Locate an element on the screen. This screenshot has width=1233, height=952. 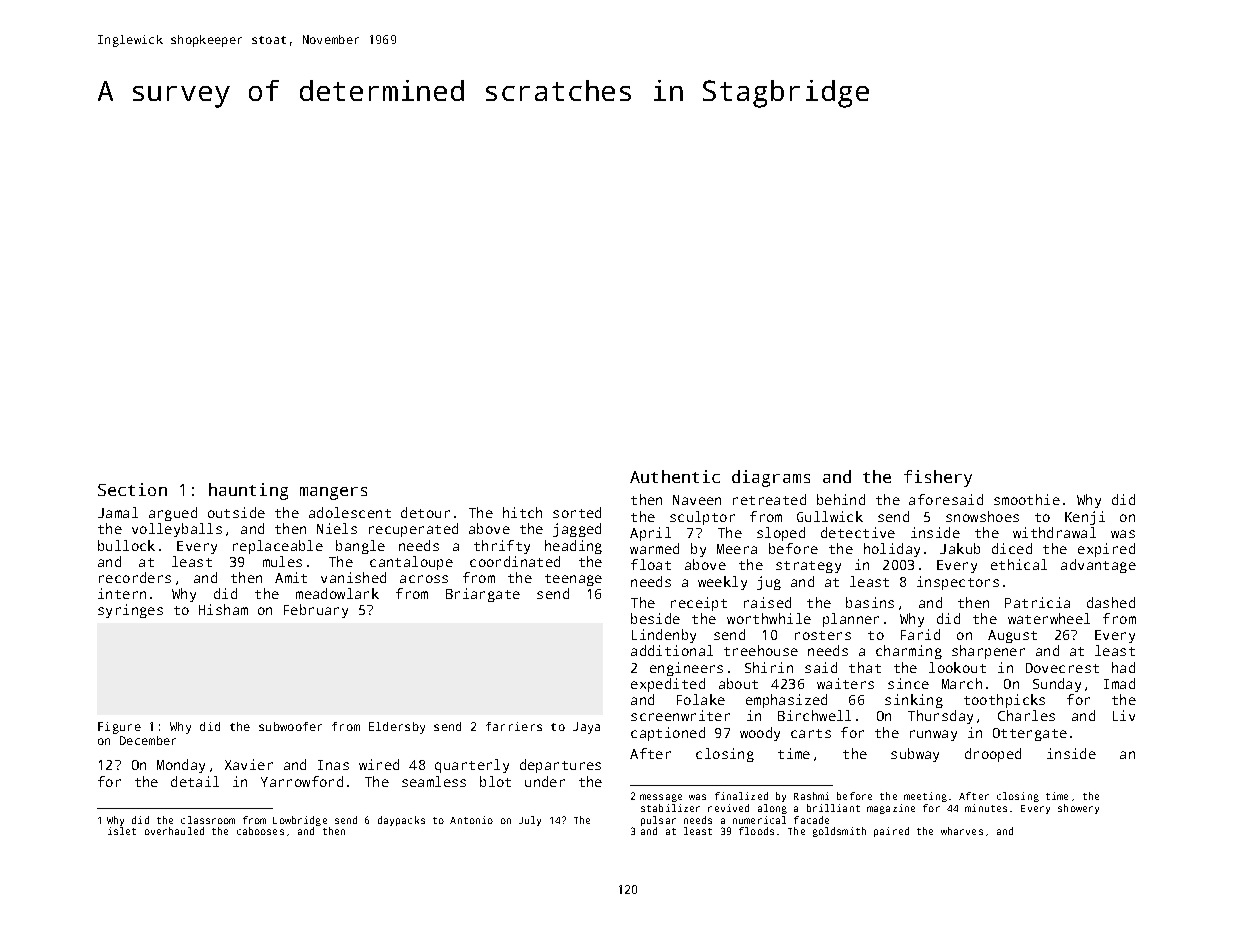
treehouse is located at coordinates (761, 650).
